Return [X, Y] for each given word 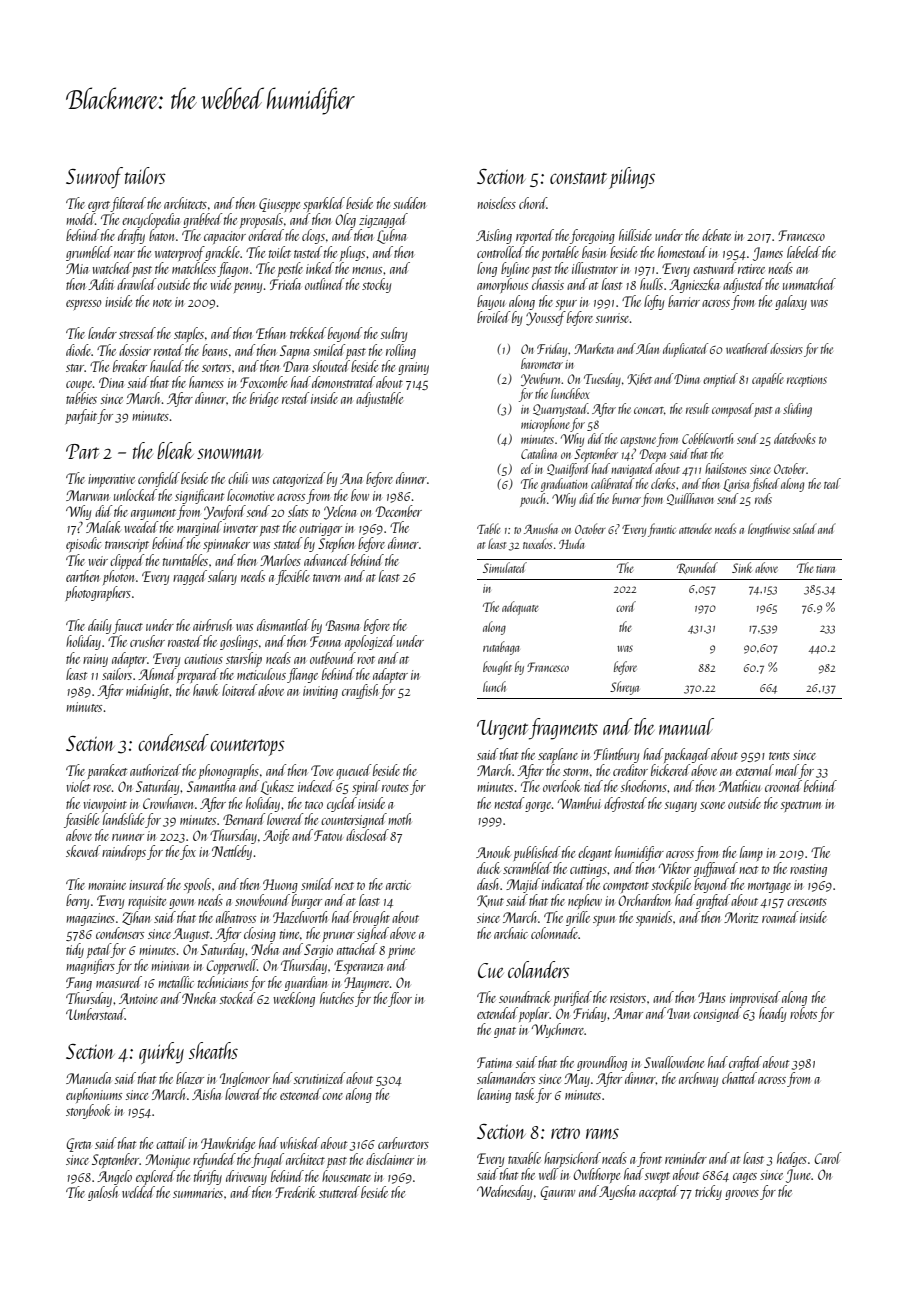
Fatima [494, 1062]
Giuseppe [279, 205]
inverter [240, 528]
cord [626, 606]
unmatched [809, 284]
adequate [520, 608]
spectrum [800, 806]
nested [509, 803]
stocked [237, 998]
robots [803, 1013]
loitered [239, 690]
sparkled [324, 204]
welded [138, 1192]
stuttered [339, 1192]
